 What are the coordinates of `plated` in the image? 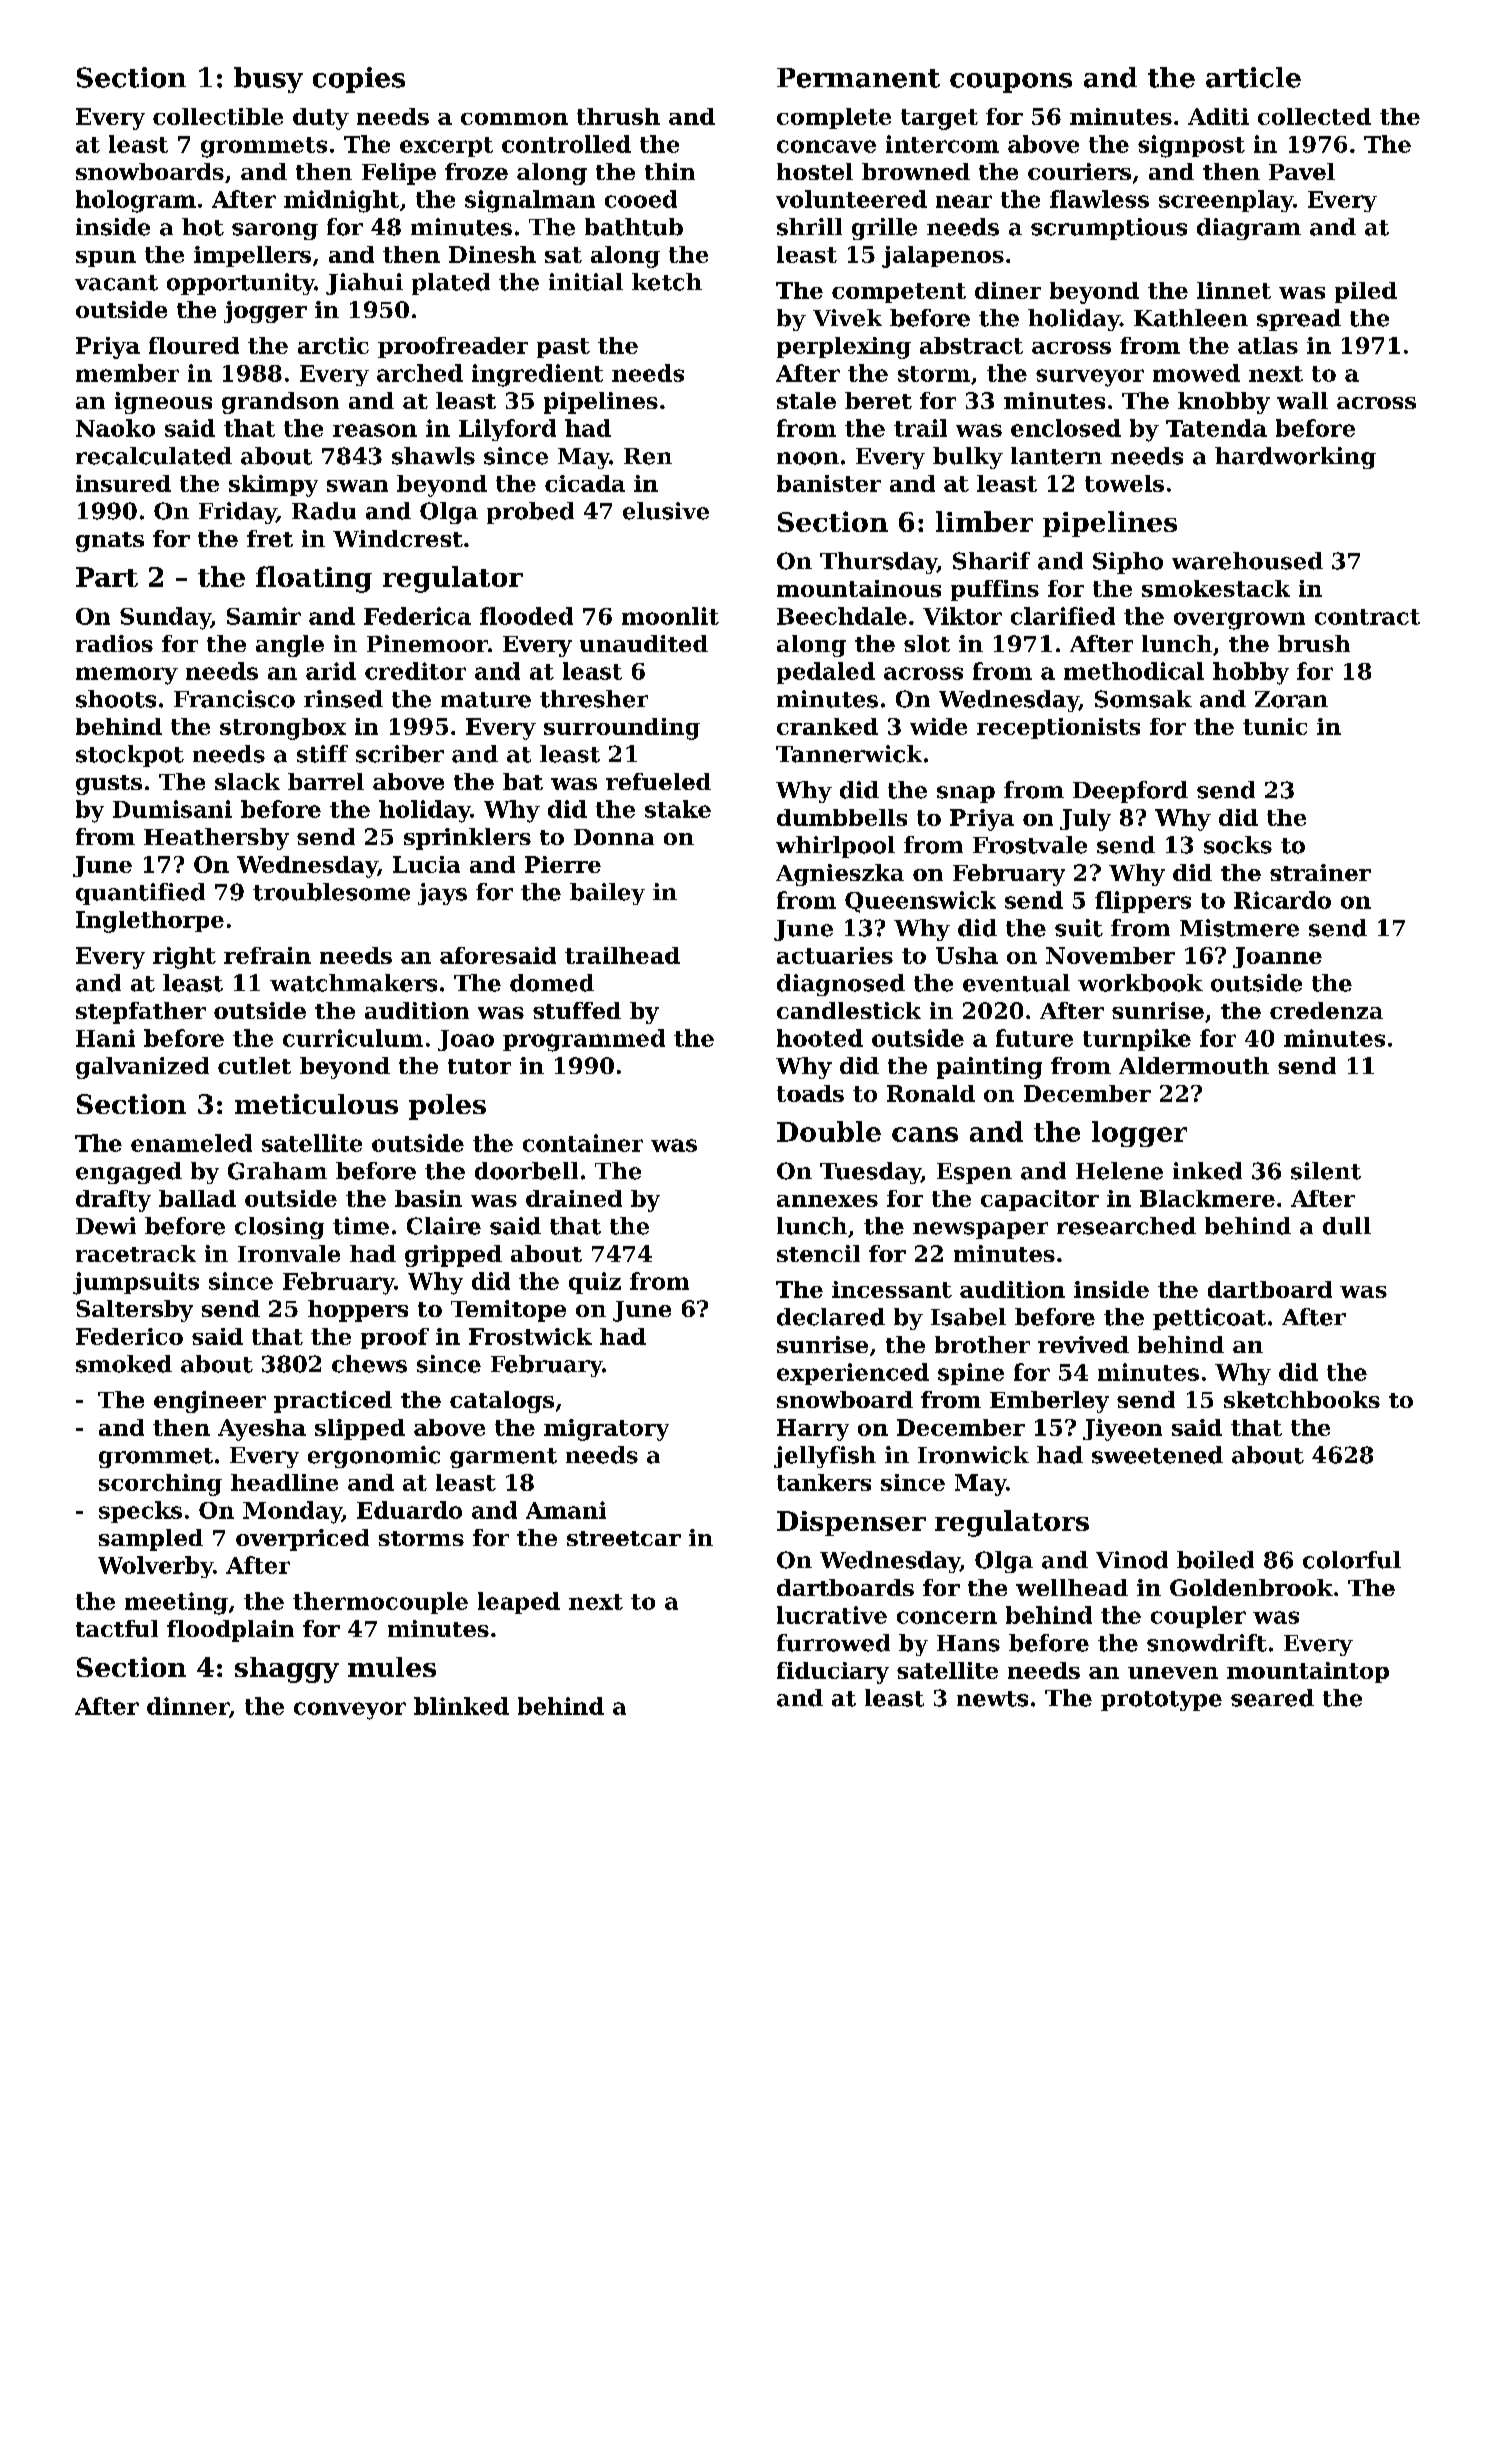 It's located at (451, 284).
